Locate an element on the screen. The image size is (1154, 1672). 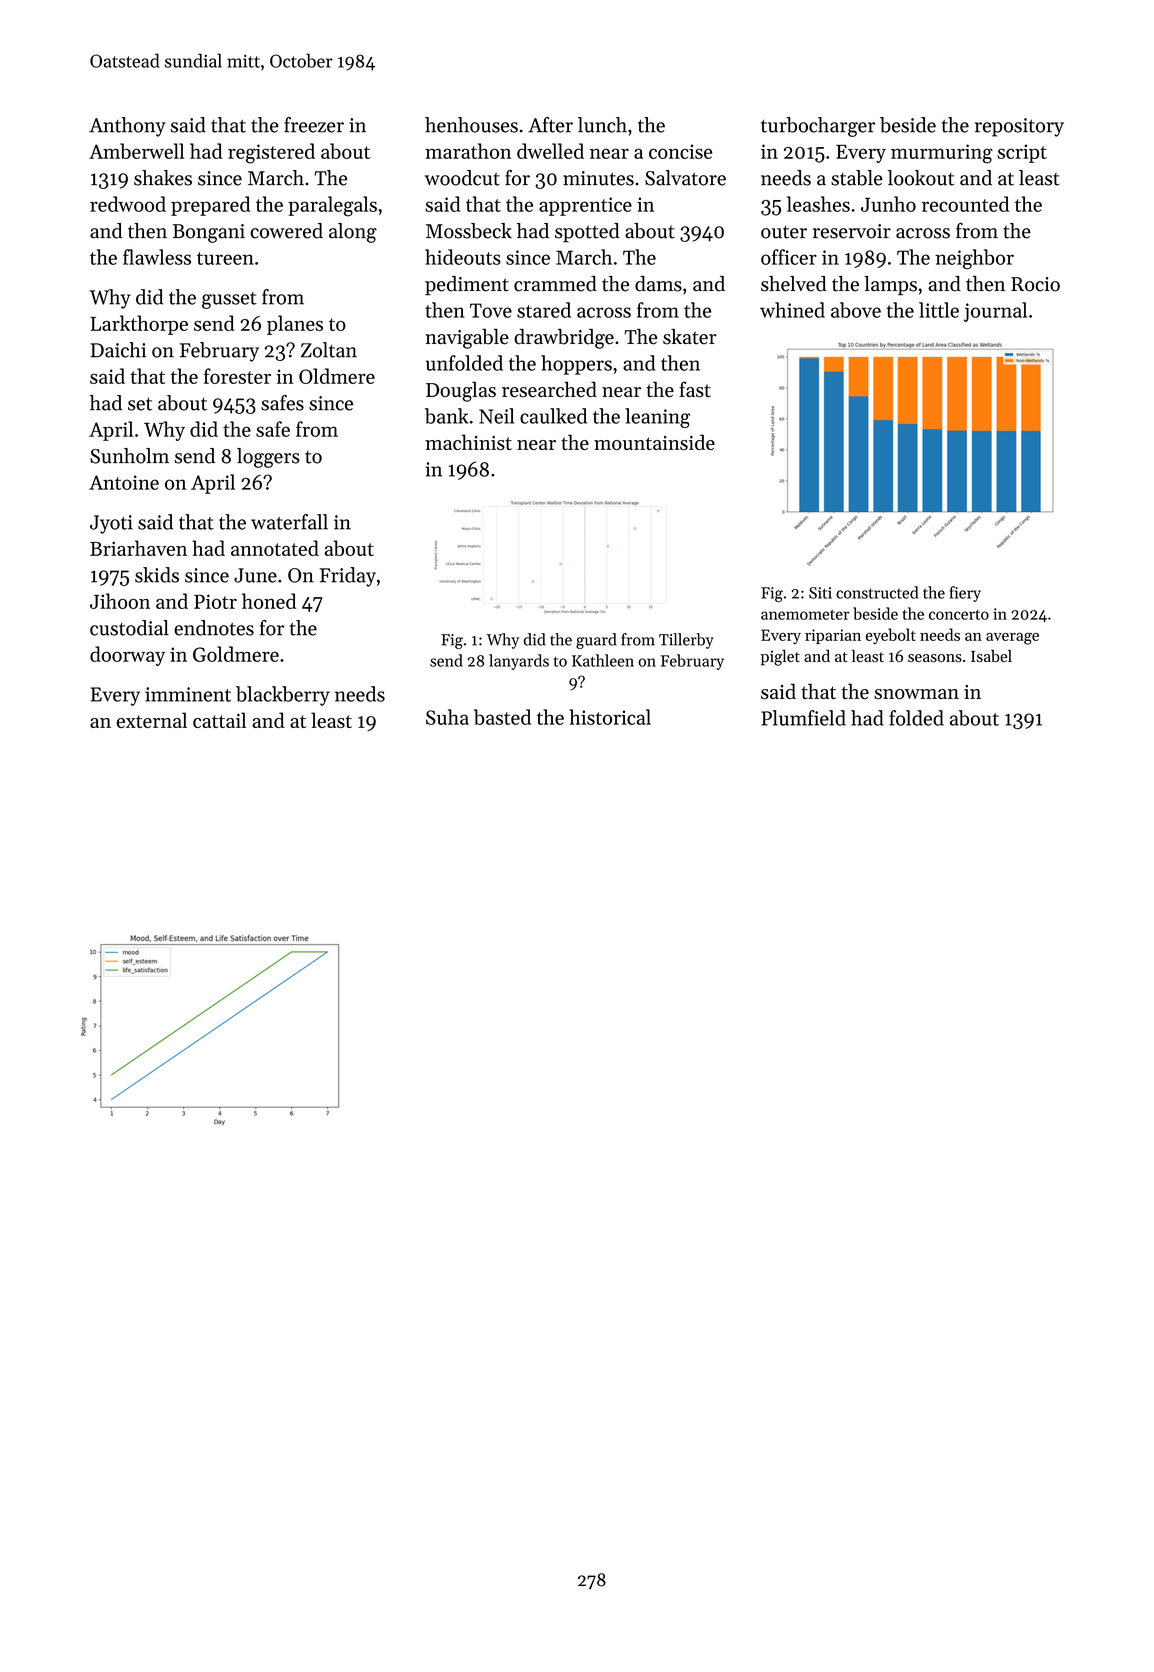
constructed is located at coordinates (877, 592).
